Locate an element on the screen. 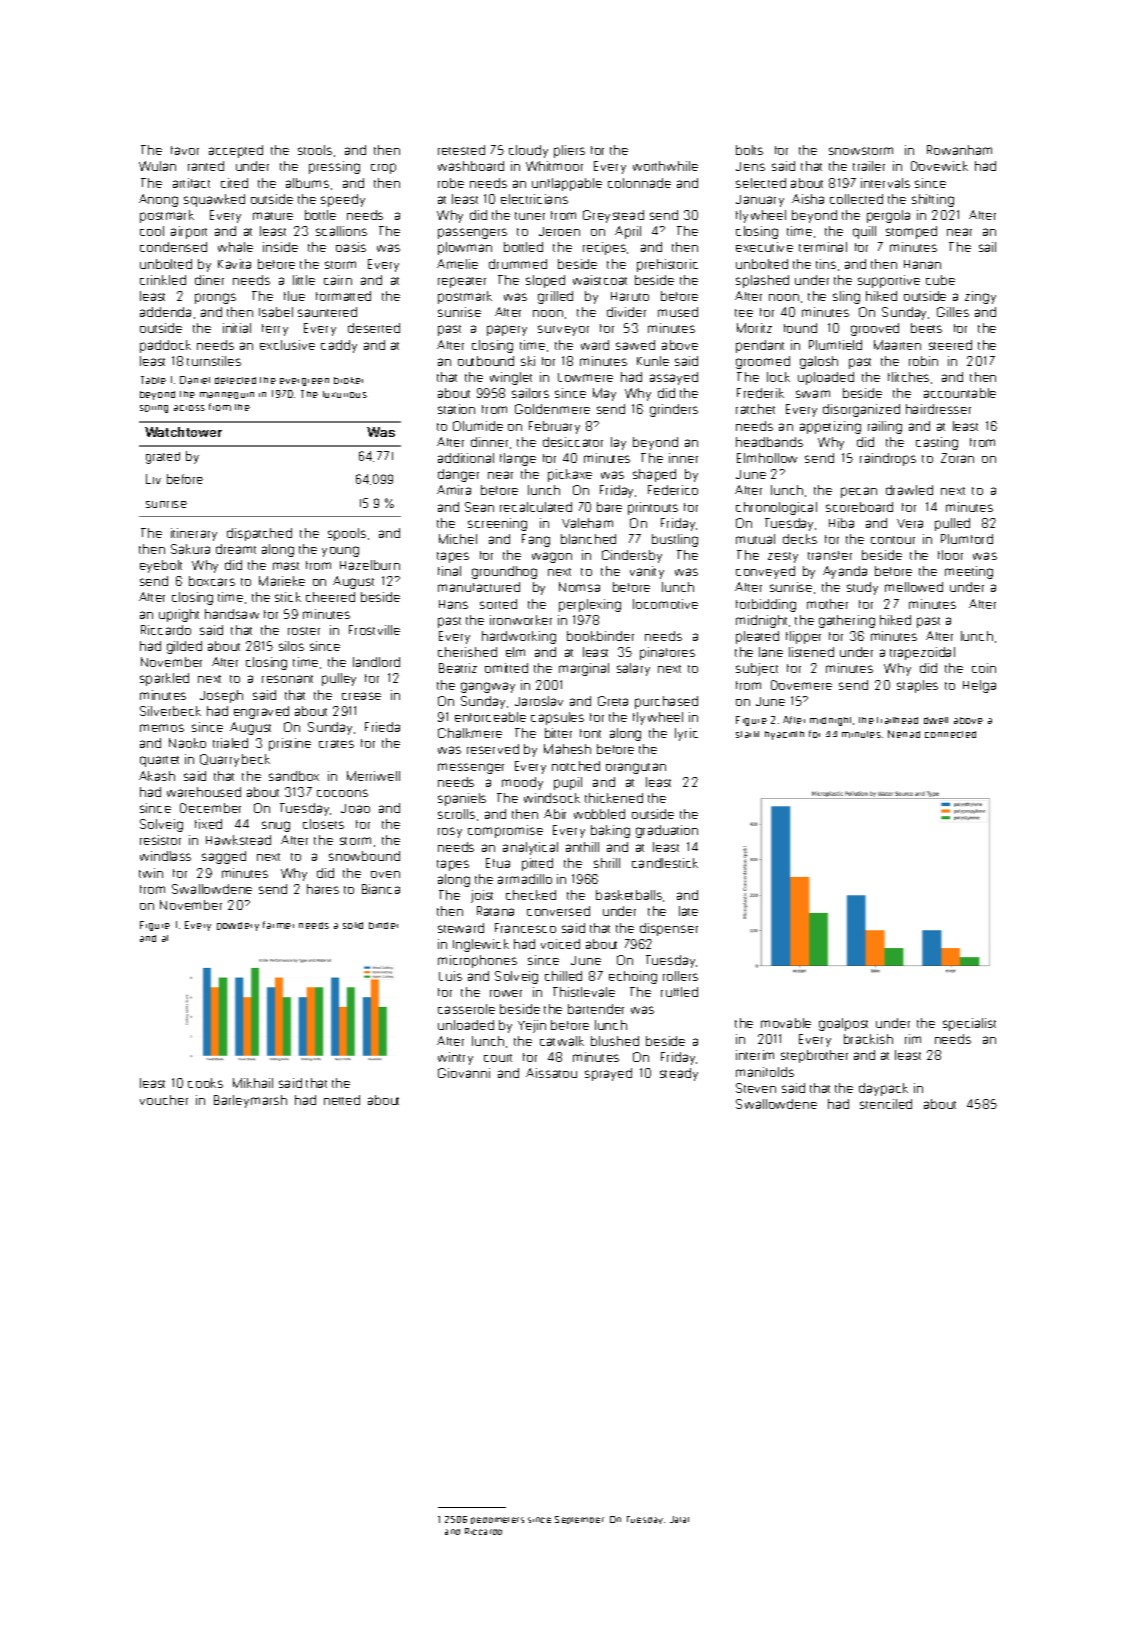  bolts is located at coordinates (749, 150).
